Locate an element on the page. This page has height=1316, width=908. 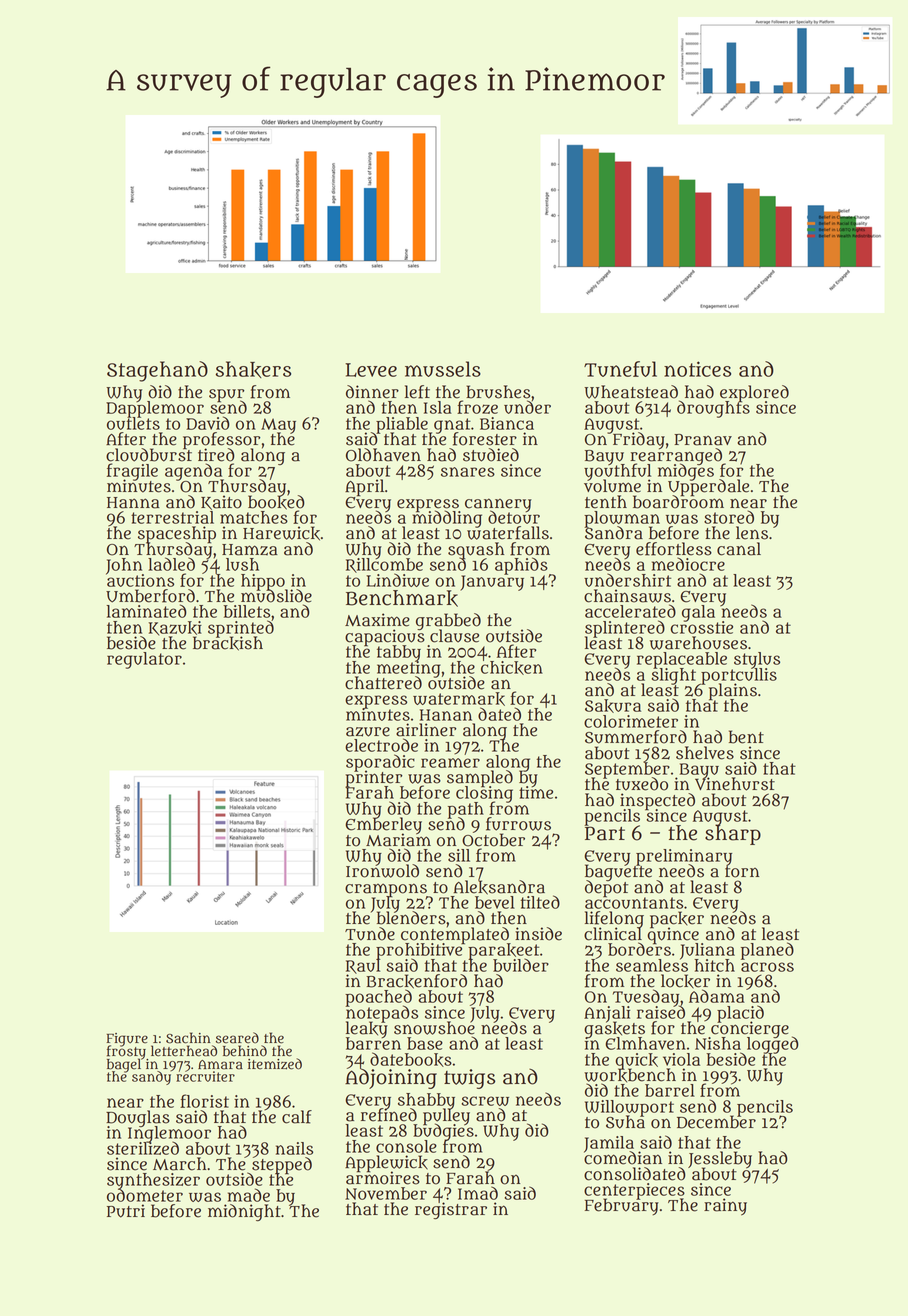
barrel is located at coordinates (670, 1090).
